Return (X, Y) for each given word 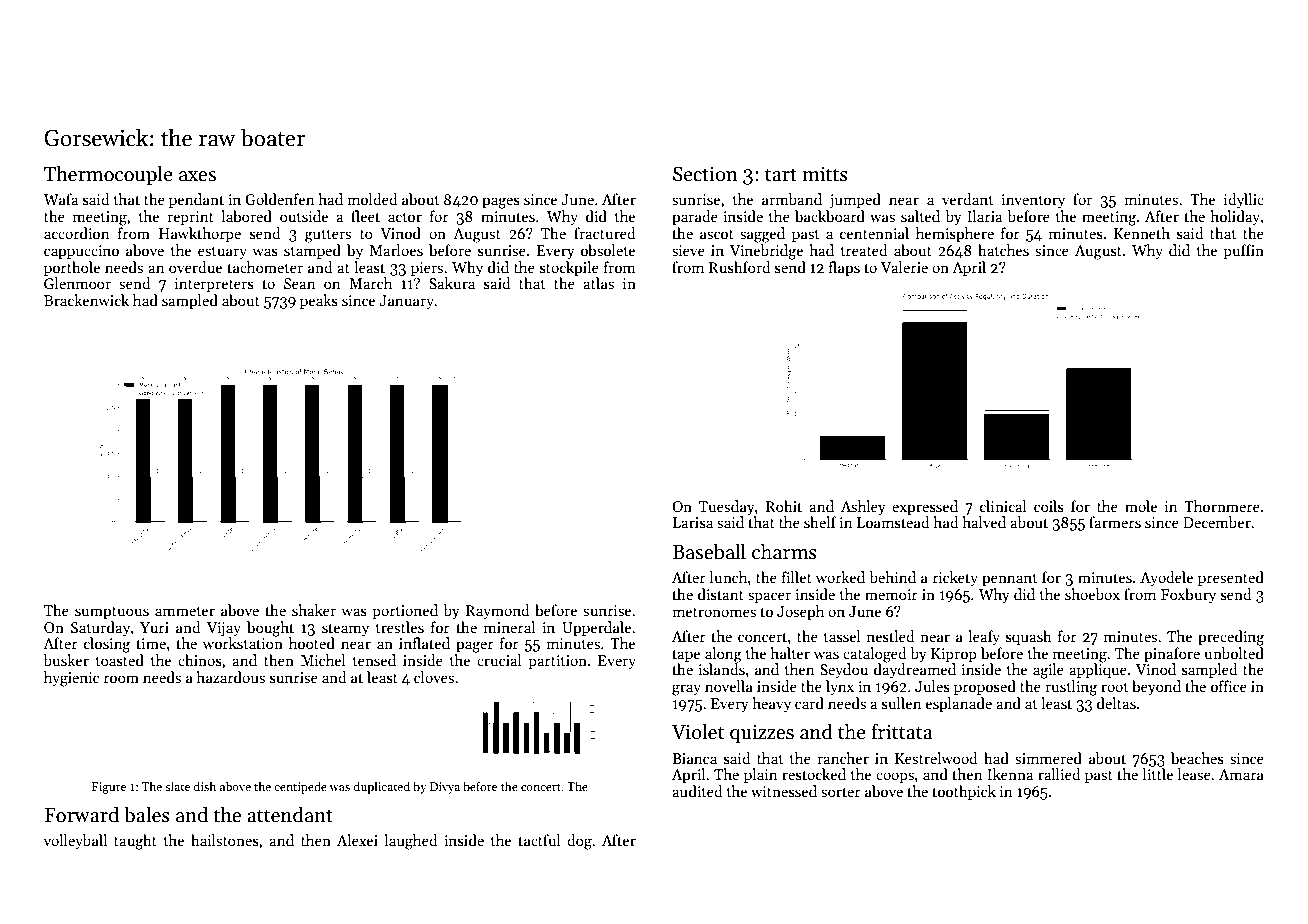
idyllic (1244, 200)
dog (579, 842)
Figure (109, 788)
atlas (598, 283)
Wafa (61, 199)
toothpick (964, 792)
